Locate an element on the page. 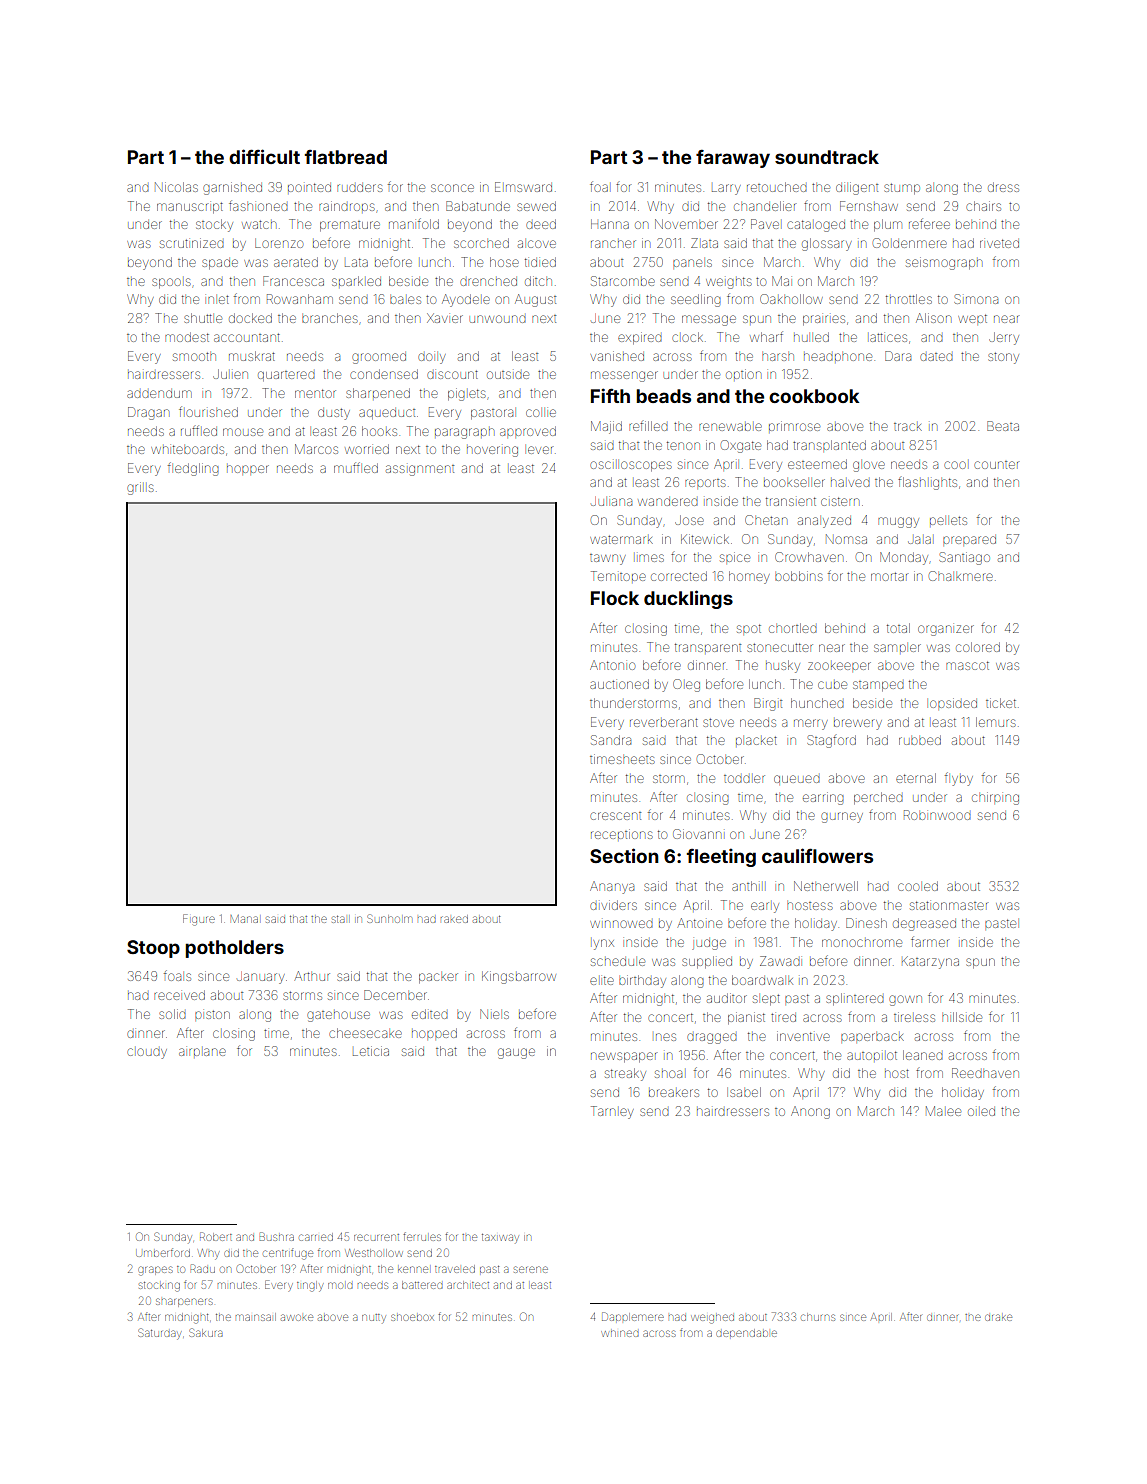 The width and height of the document is (1147, 1484). nutty is located at coordinates (374, 1318).
